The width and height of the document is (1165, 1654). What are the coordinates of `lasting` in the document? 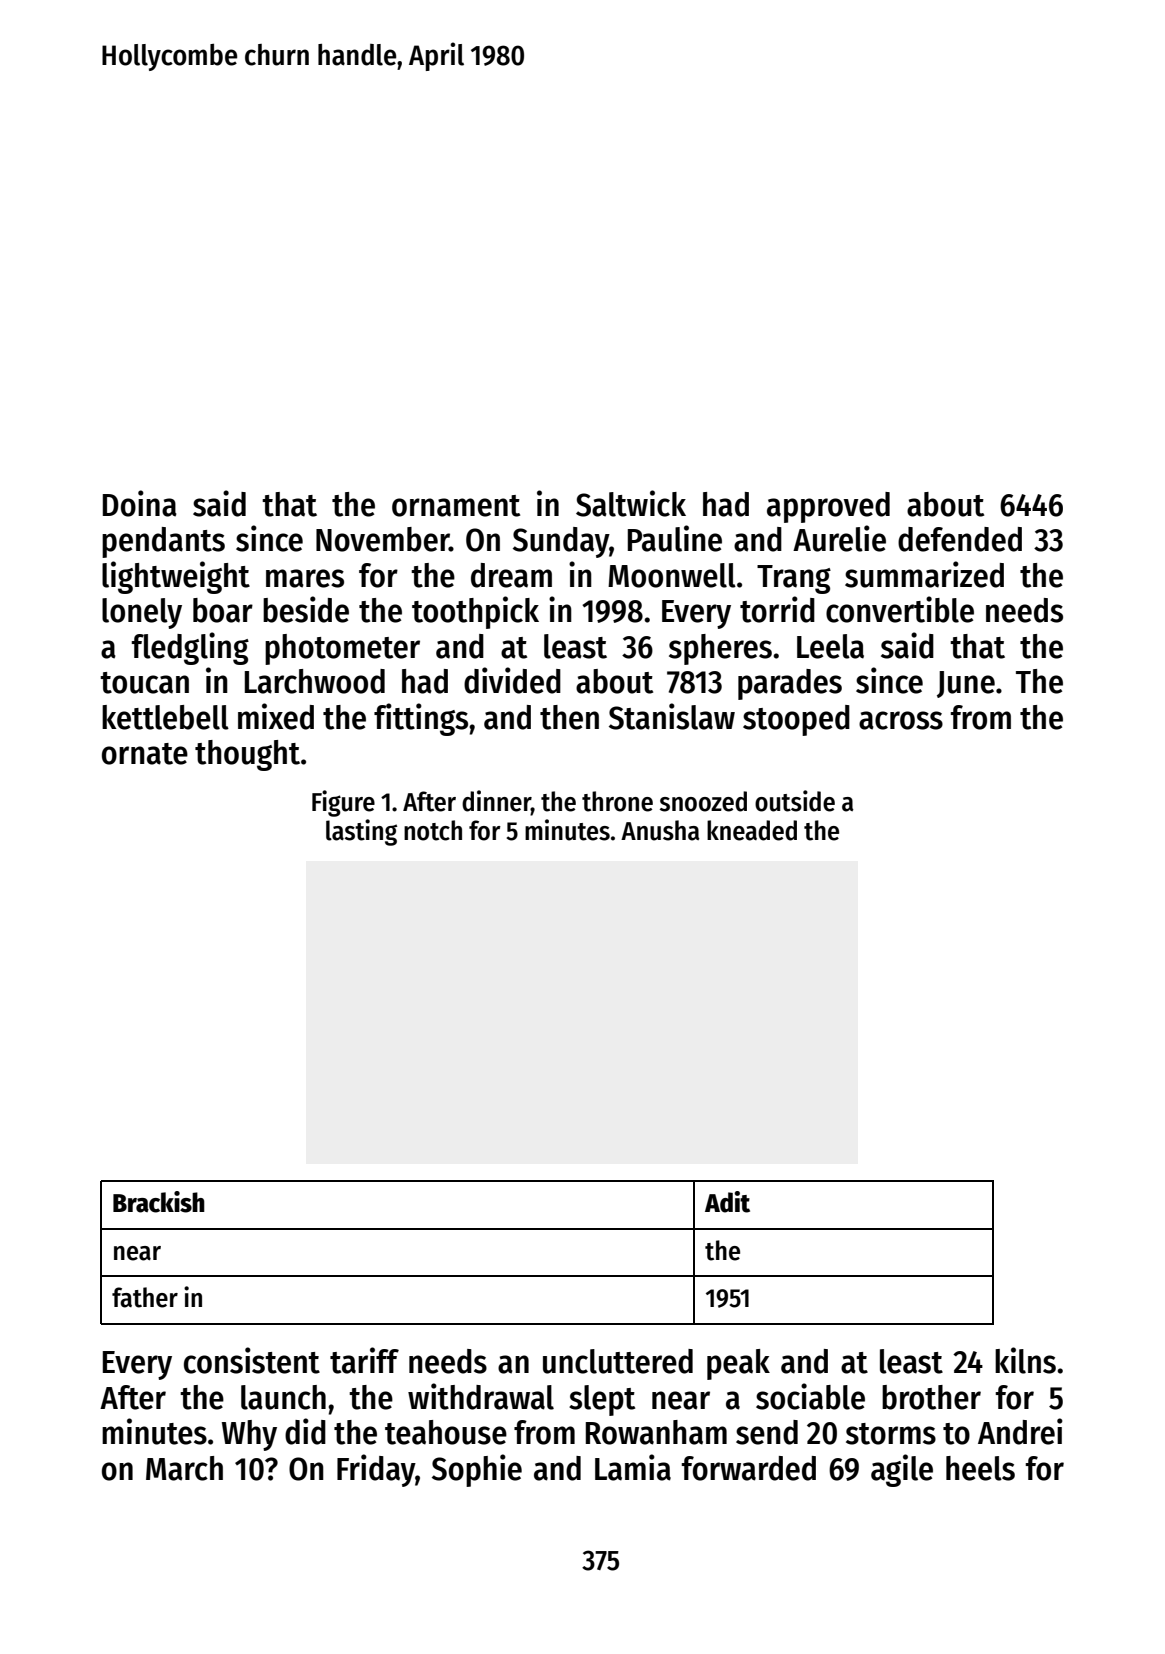 It's located at (361, 832).
